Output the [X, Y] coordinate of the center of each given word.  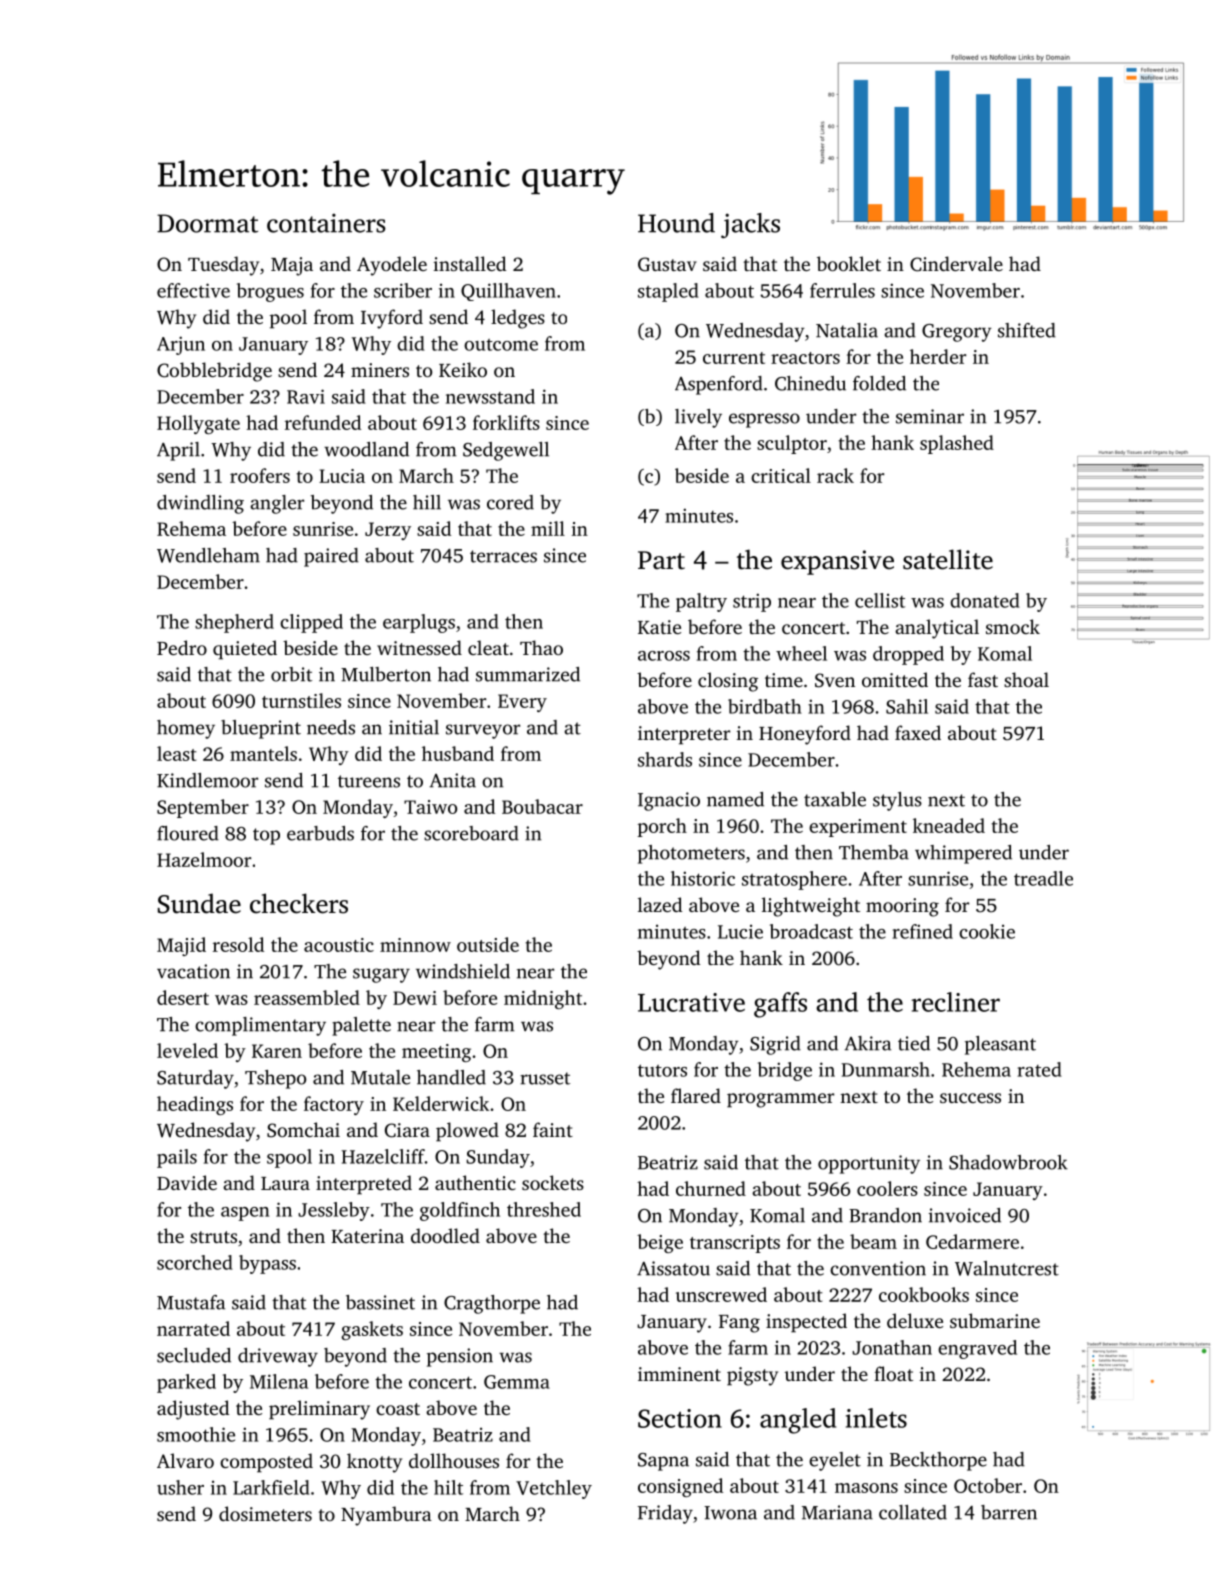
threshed [544, 1209]
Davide [187, 1182]
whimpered [963, 854]
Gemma [517, 1382]
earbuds [320, 833]
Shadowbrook [1008, 1162]
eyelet [835, 1461]
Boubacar [542, 806]
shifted [1027, 330]
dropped [908, 655]
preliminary [319, 1410]
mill [548, 528]
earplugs [419, 623]
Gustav [667, 264]
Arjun [181, 345]
